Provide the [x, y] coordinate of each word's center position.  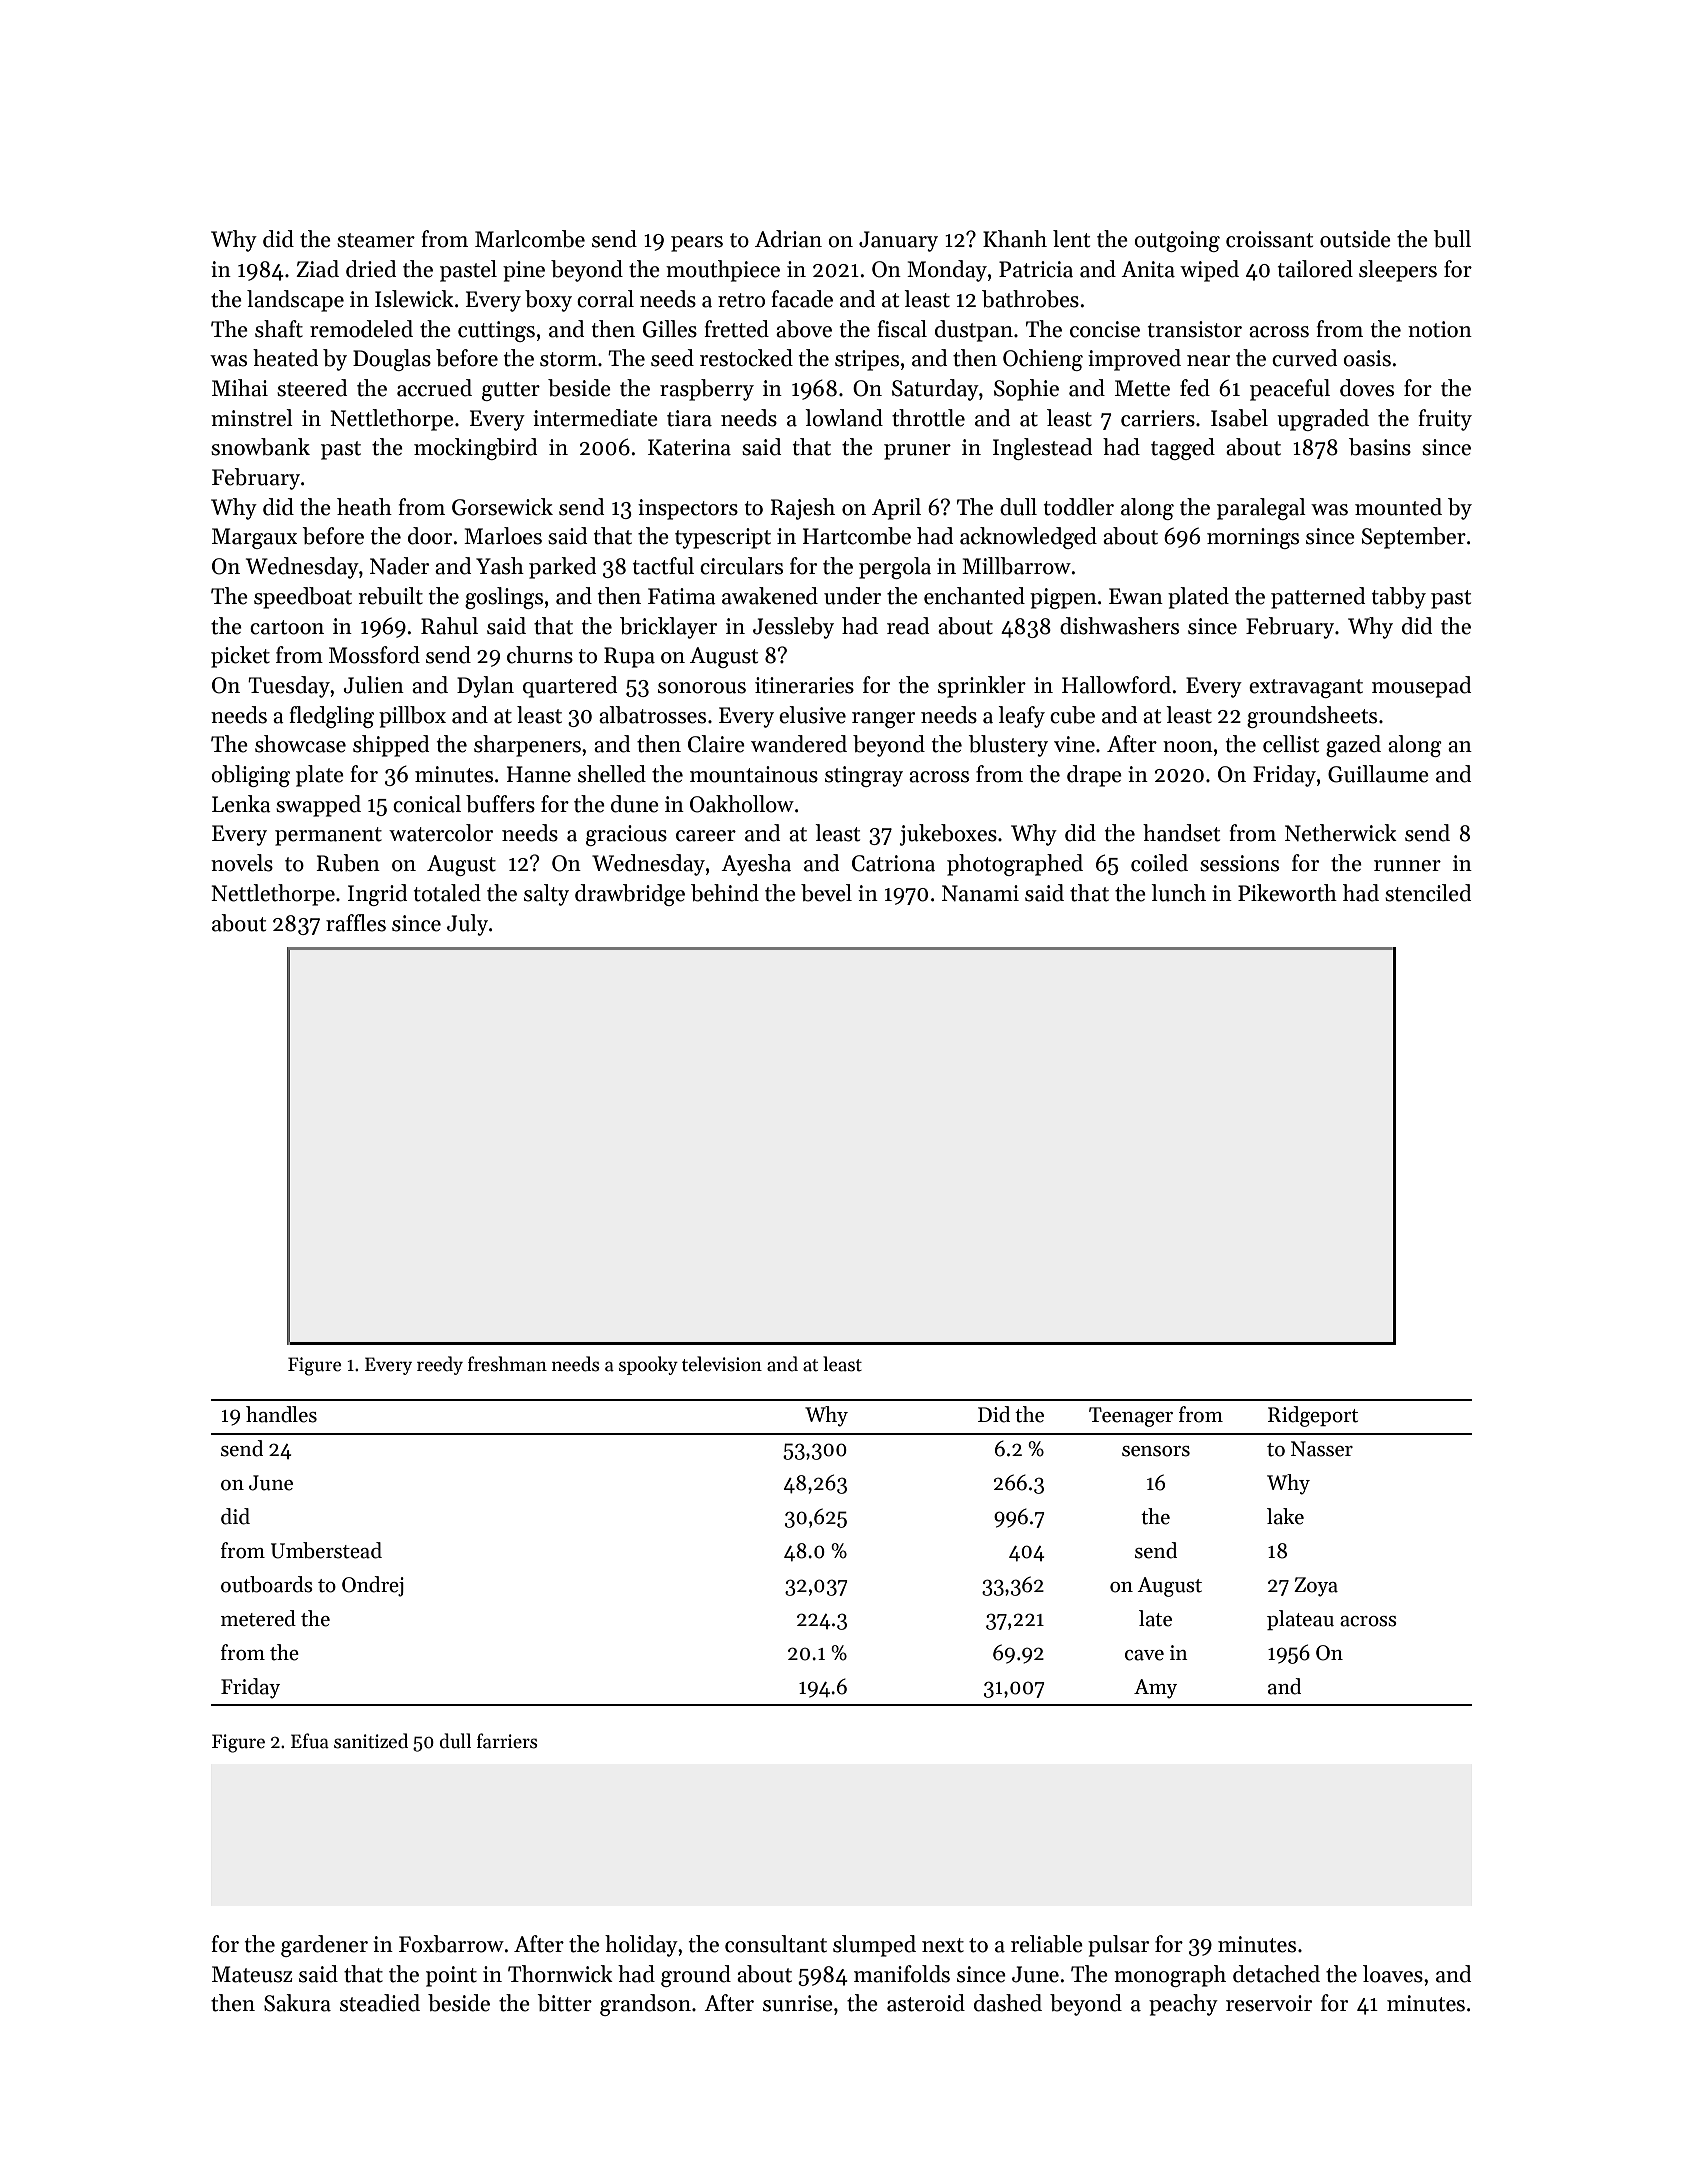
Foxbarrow [451, 1944]
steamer [376, 240]
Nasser [1322, 1449]
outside [1355, 239]
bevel [826, 893]
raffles [356, 923]
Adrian [788, 239]
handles [281, 1414]
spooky [648, 1365]
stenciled [1428, 893]
